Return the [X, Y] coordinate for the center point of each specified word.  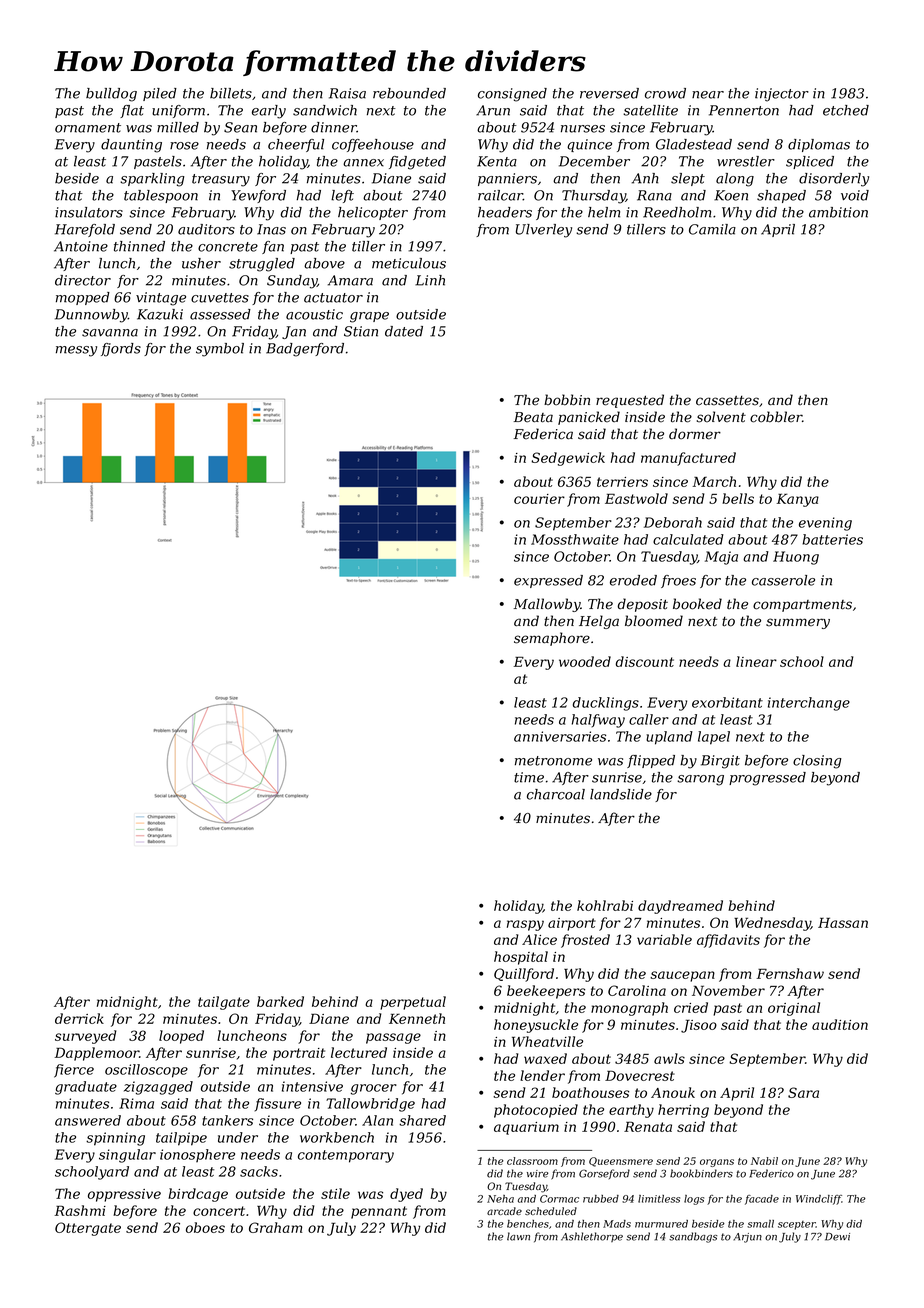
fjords [121, 350]
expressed [548, 581]
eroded [633, 580]
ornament [88, 128]
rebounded [409, 93]
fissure [278, 1104]
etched [846, 110]
